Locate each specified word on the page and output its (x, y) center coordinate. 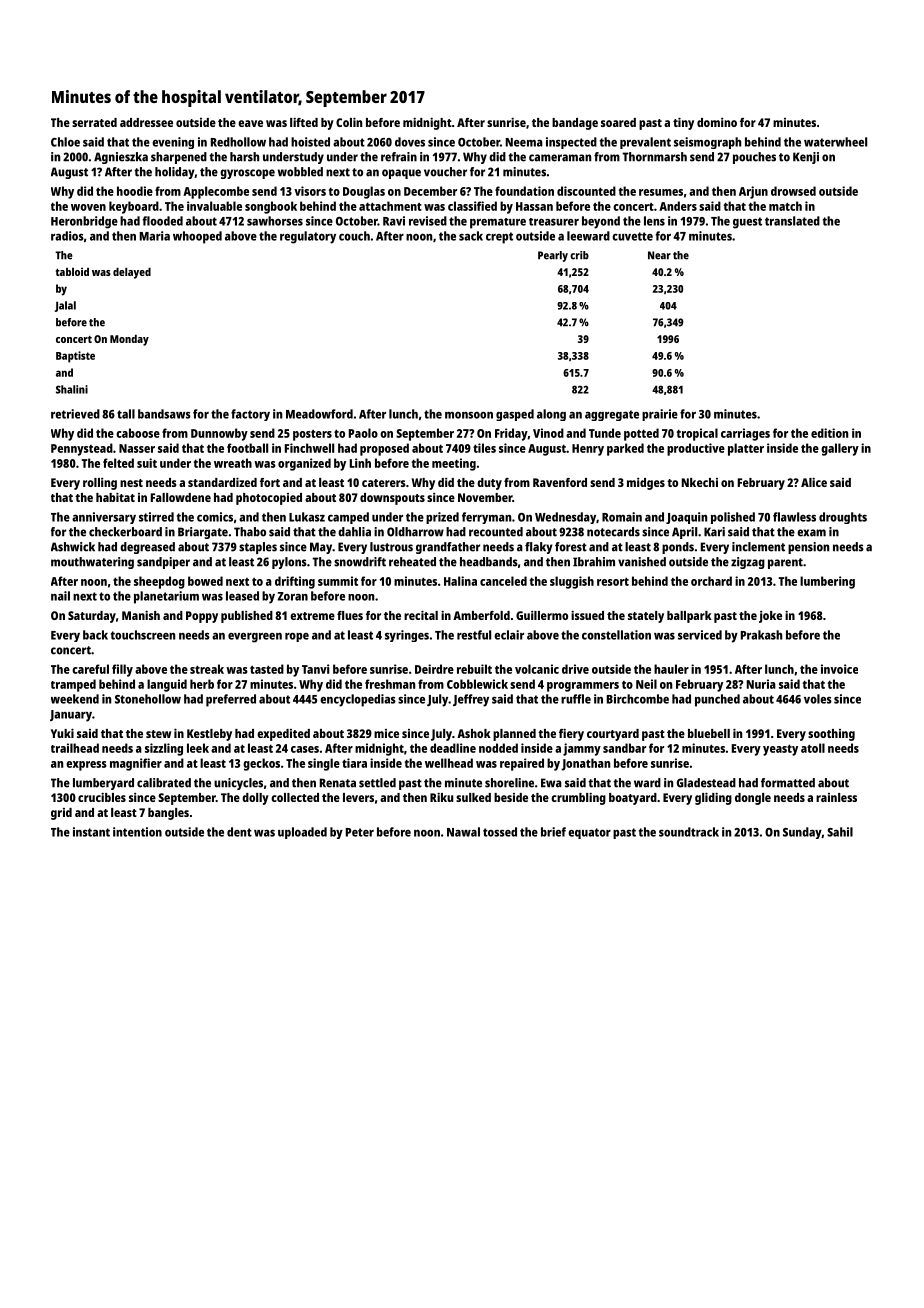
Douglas (364, 192)
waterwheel (835, 142)
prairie (660, 415)
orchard (711, 581)
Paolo (363, 433)
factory (250, 415)
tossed (500, 832)
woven (88, 207)
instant (91, 832)
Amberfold (481, 615)
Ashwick (73, 547)
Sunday (802, 833)
